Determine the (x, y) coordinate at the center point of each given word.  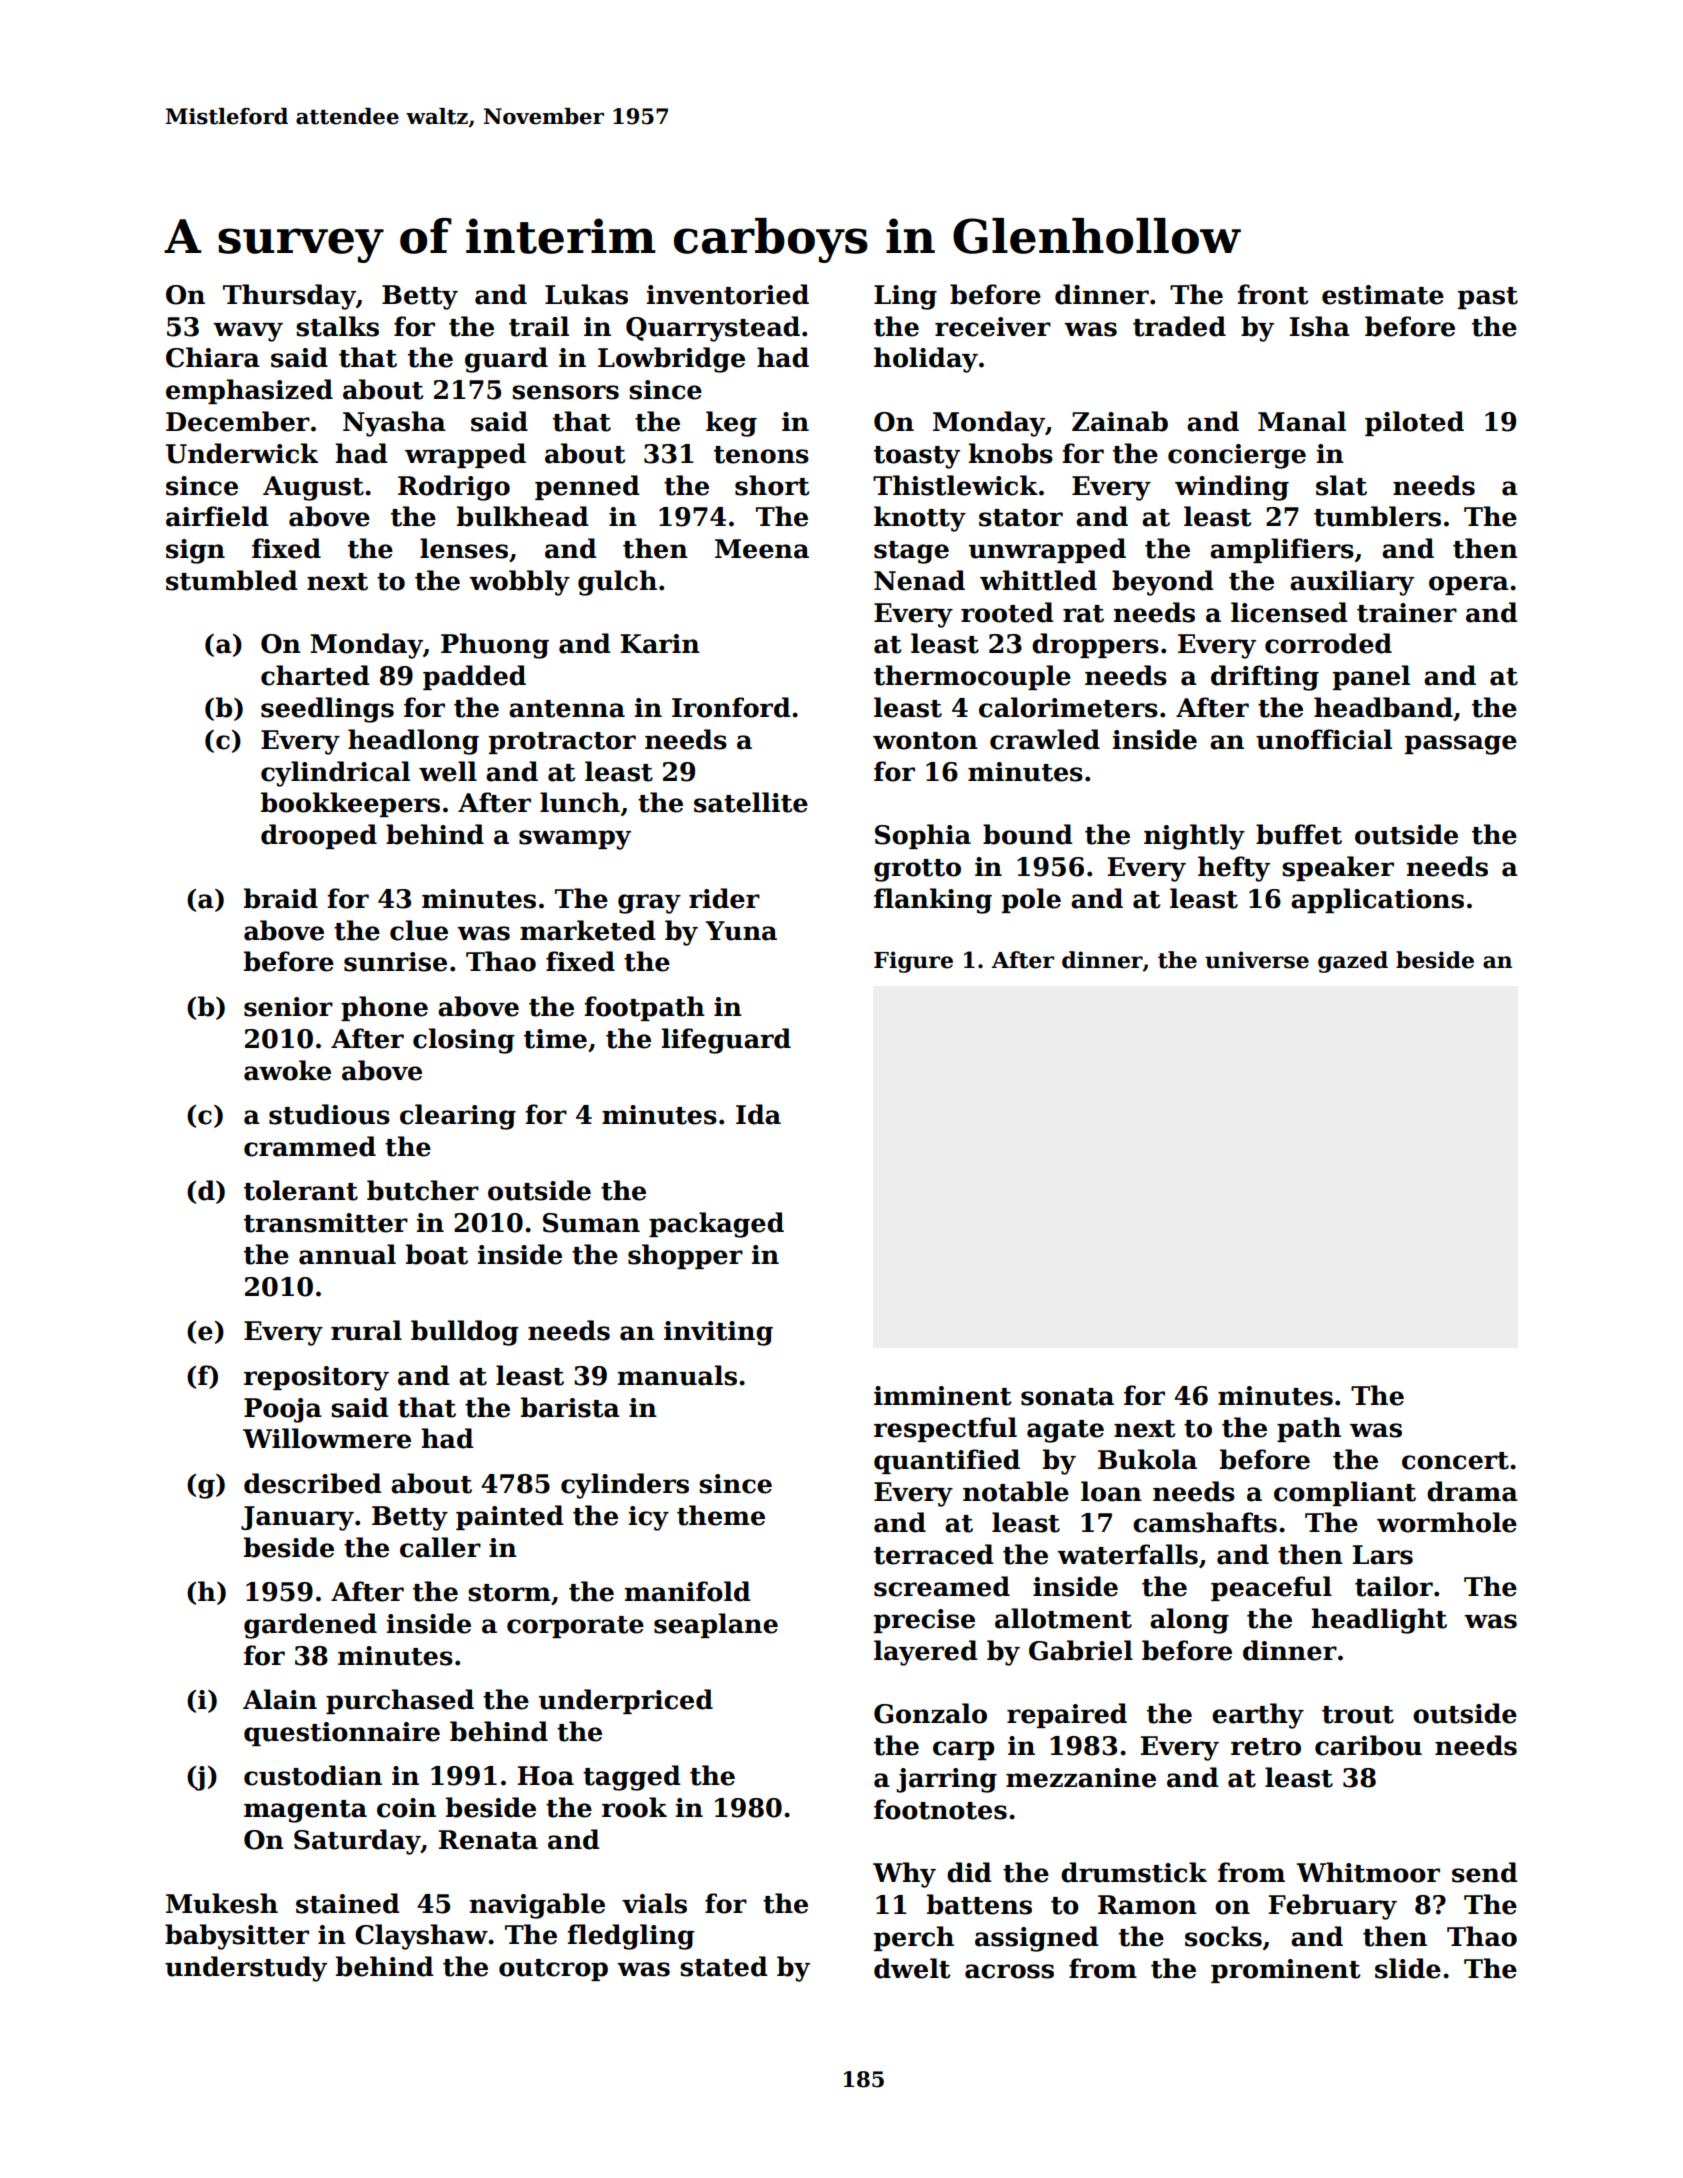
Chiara (213, 357)
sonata (1067, 1397)
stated (724, 1966)
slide (1408, 1968)
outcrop (553, 1970)
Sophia (923, 836)
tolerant (301, 1190)
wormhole (1447, 1522)
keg (731, 424)
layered (926, 1653)
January (297, 1518)
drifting (1265, 678)
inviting (718, 1333)
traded (1179, 326)
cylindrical (335, 774)
